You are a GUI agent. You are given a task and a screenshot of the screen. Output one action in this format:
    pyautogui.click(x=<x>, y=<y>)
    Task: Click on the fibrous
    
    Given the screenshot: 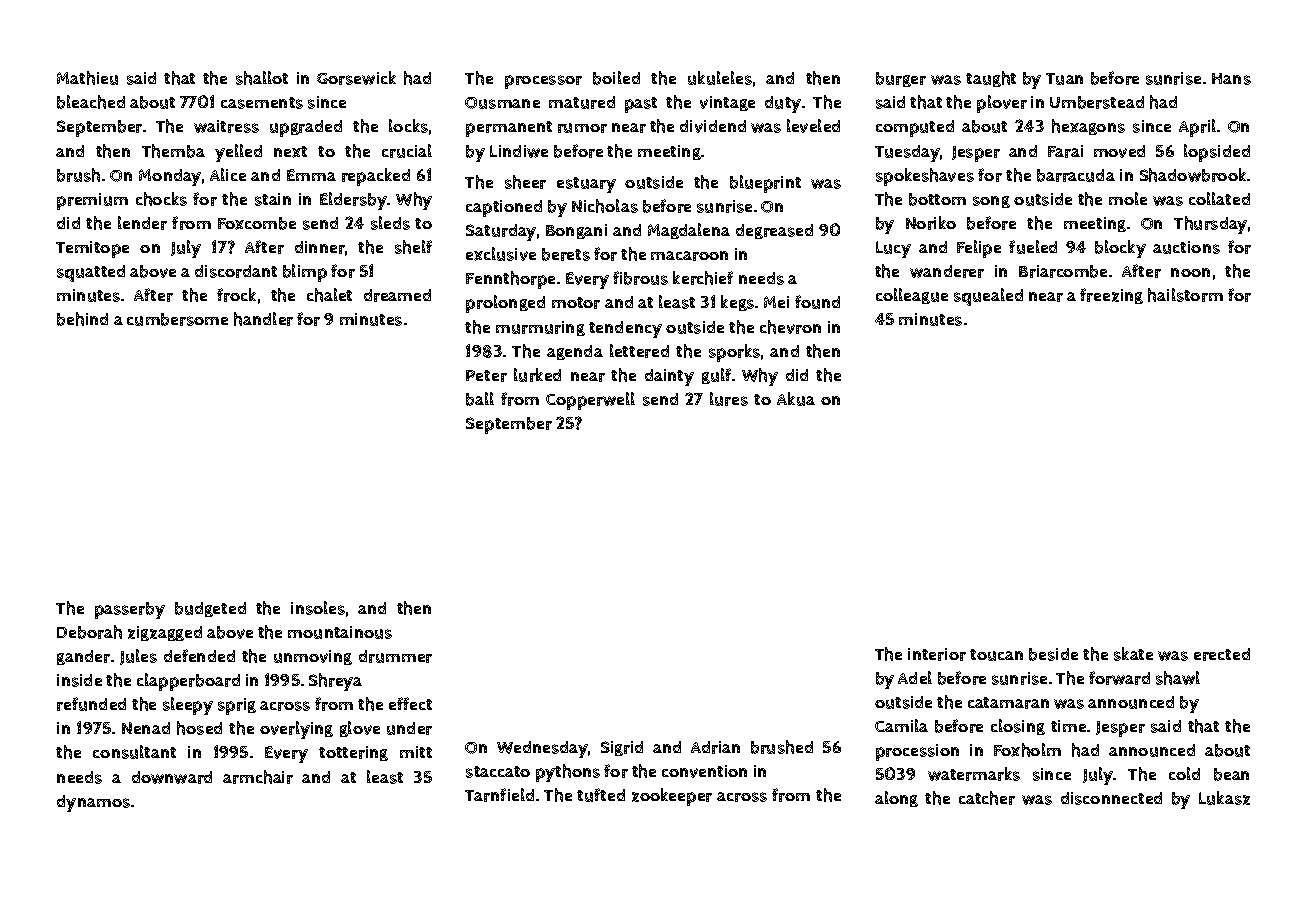 What is the action you would take?
    pyautogui.click(x=640, y=278)
